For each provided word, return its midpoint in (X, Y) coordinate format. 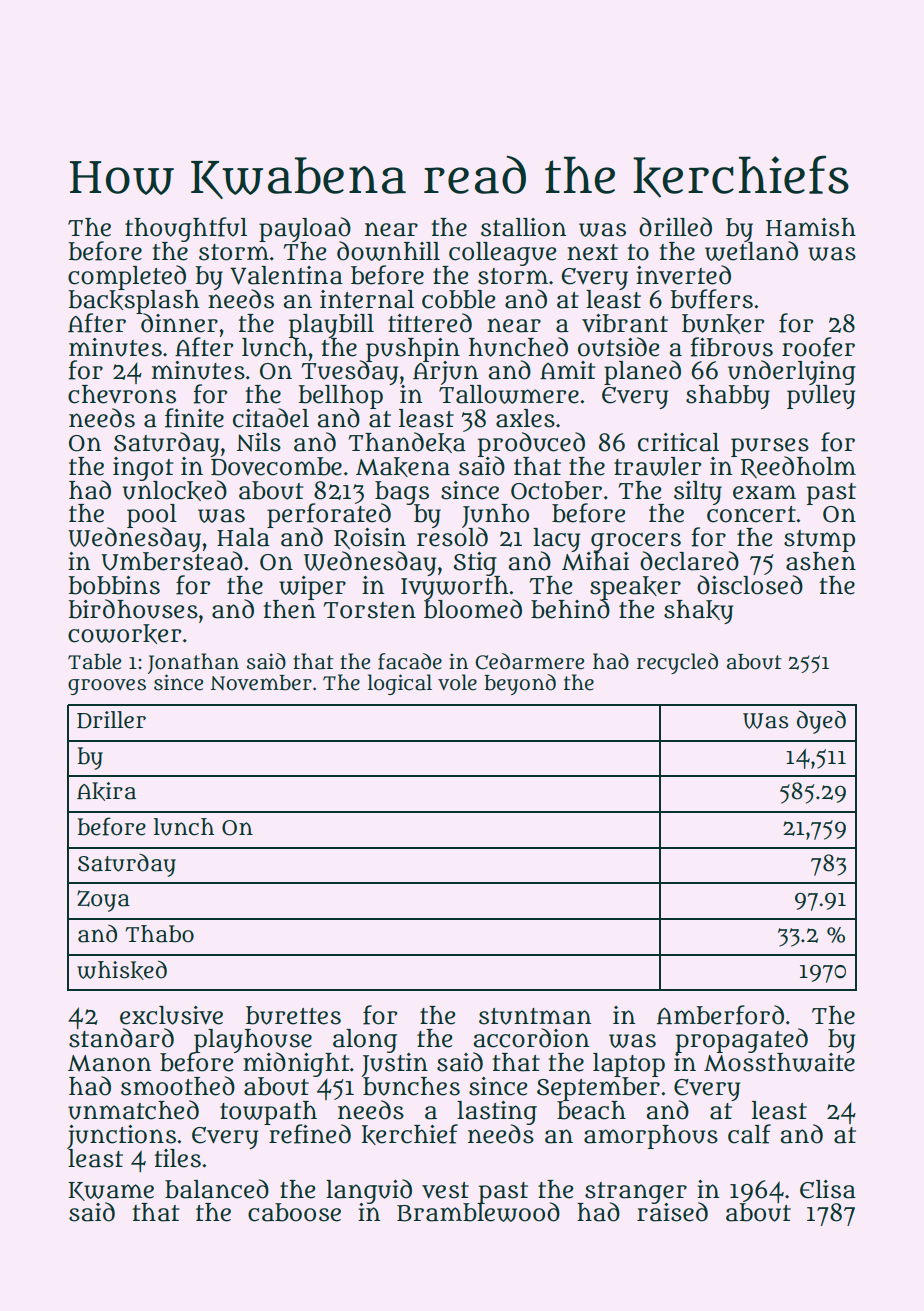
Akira (106, 791)
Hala (243, 537)
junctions (122, 1136)
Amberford (720, 1015)
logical (400, 684)
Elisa (828, 1189)
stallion (523, 227)
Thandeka (407, 442)
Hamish (811, 227)
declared (689, 561)
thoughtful (186, 229)
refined (309, 1134)
